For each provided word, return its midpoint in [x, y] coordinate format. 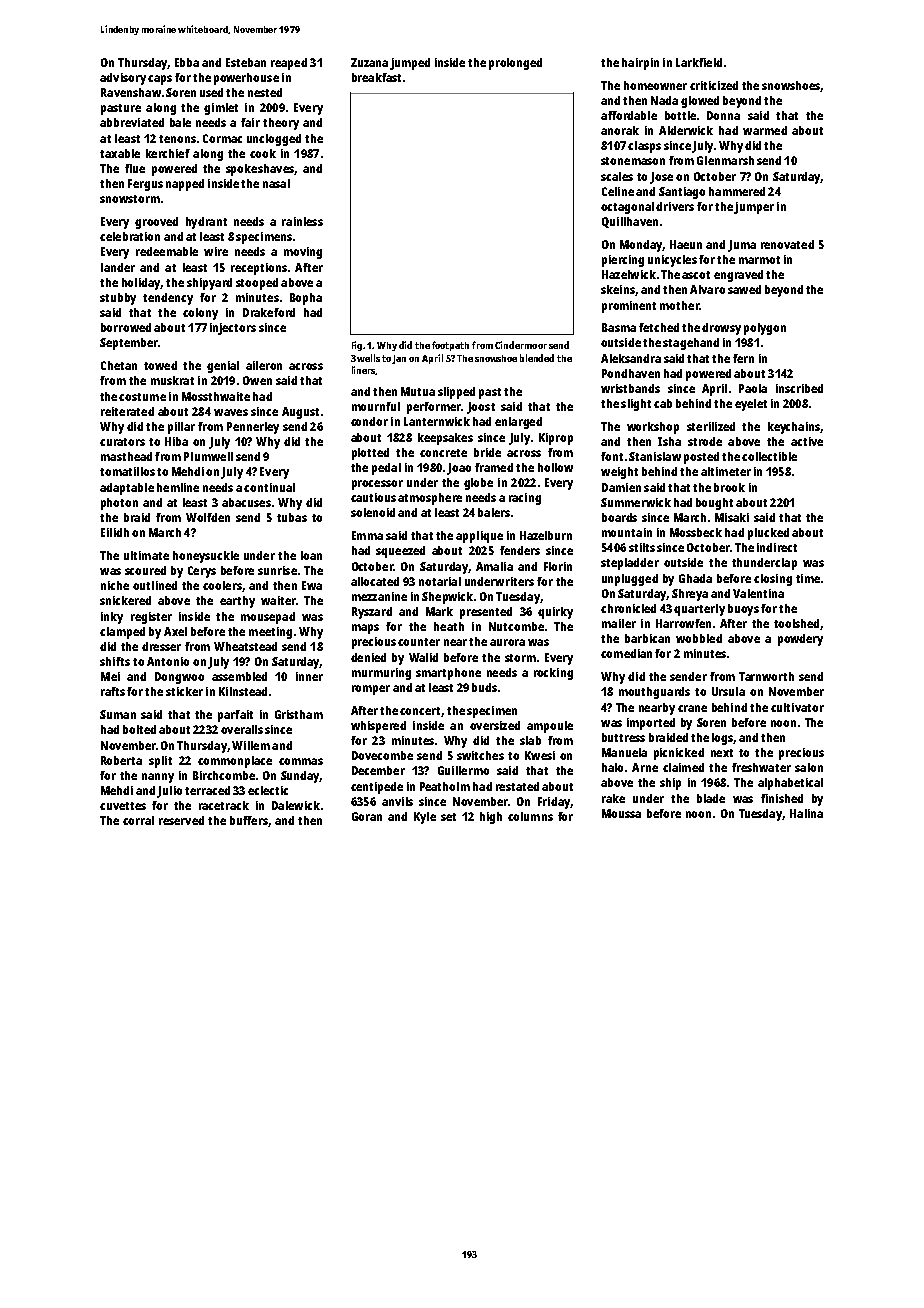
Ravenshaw [131, 92]
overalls [242, 729]
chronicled [628, 608]
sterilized [711, 426]
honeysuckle [206, 557]
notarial [440, 581]
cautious [373, 497]
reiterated [127, 411]
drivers [675, 206]
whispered [378, 727]
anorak [620, 130]
